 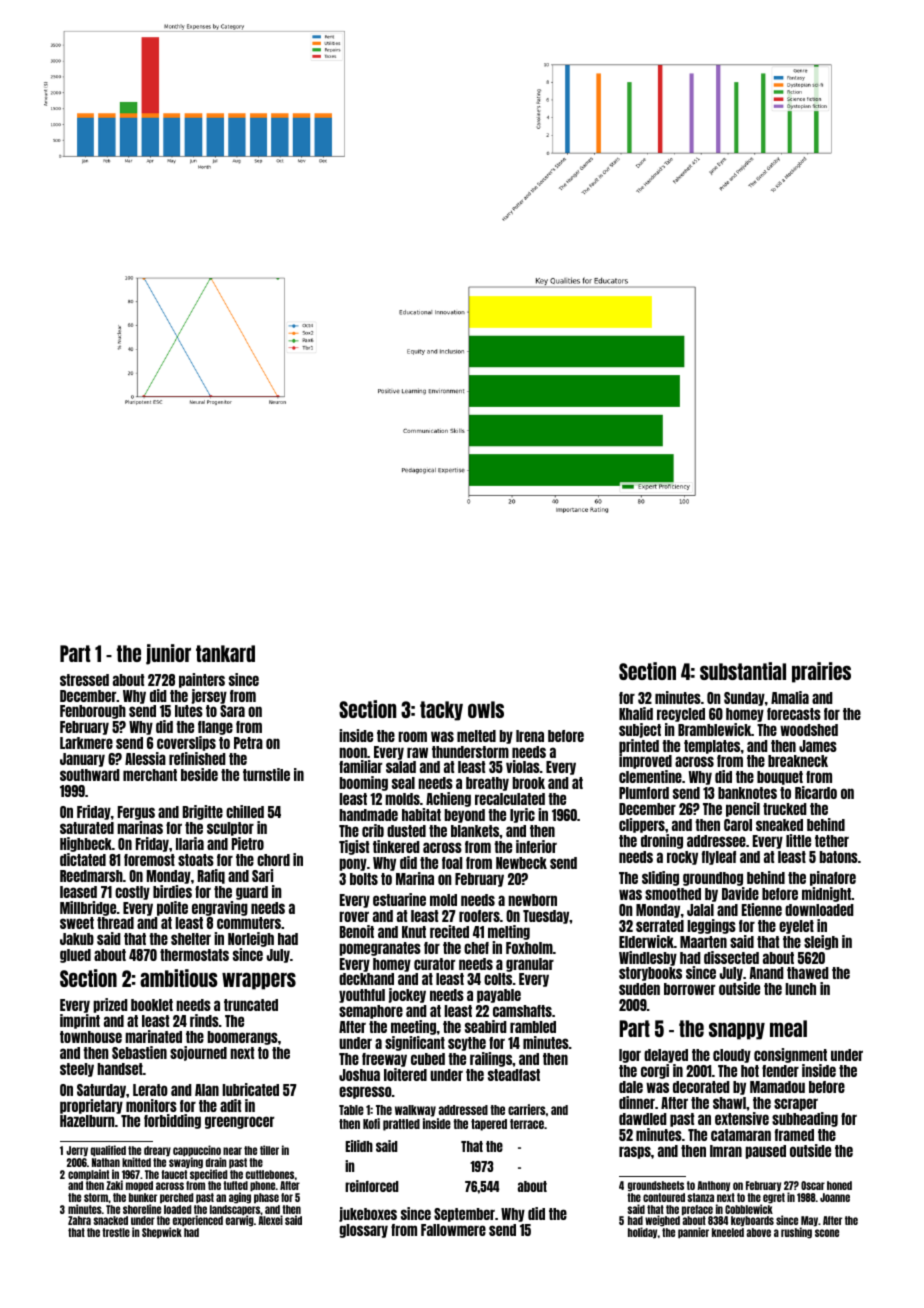 I want to click on cappuccino, so click(x=197, y=1151).
